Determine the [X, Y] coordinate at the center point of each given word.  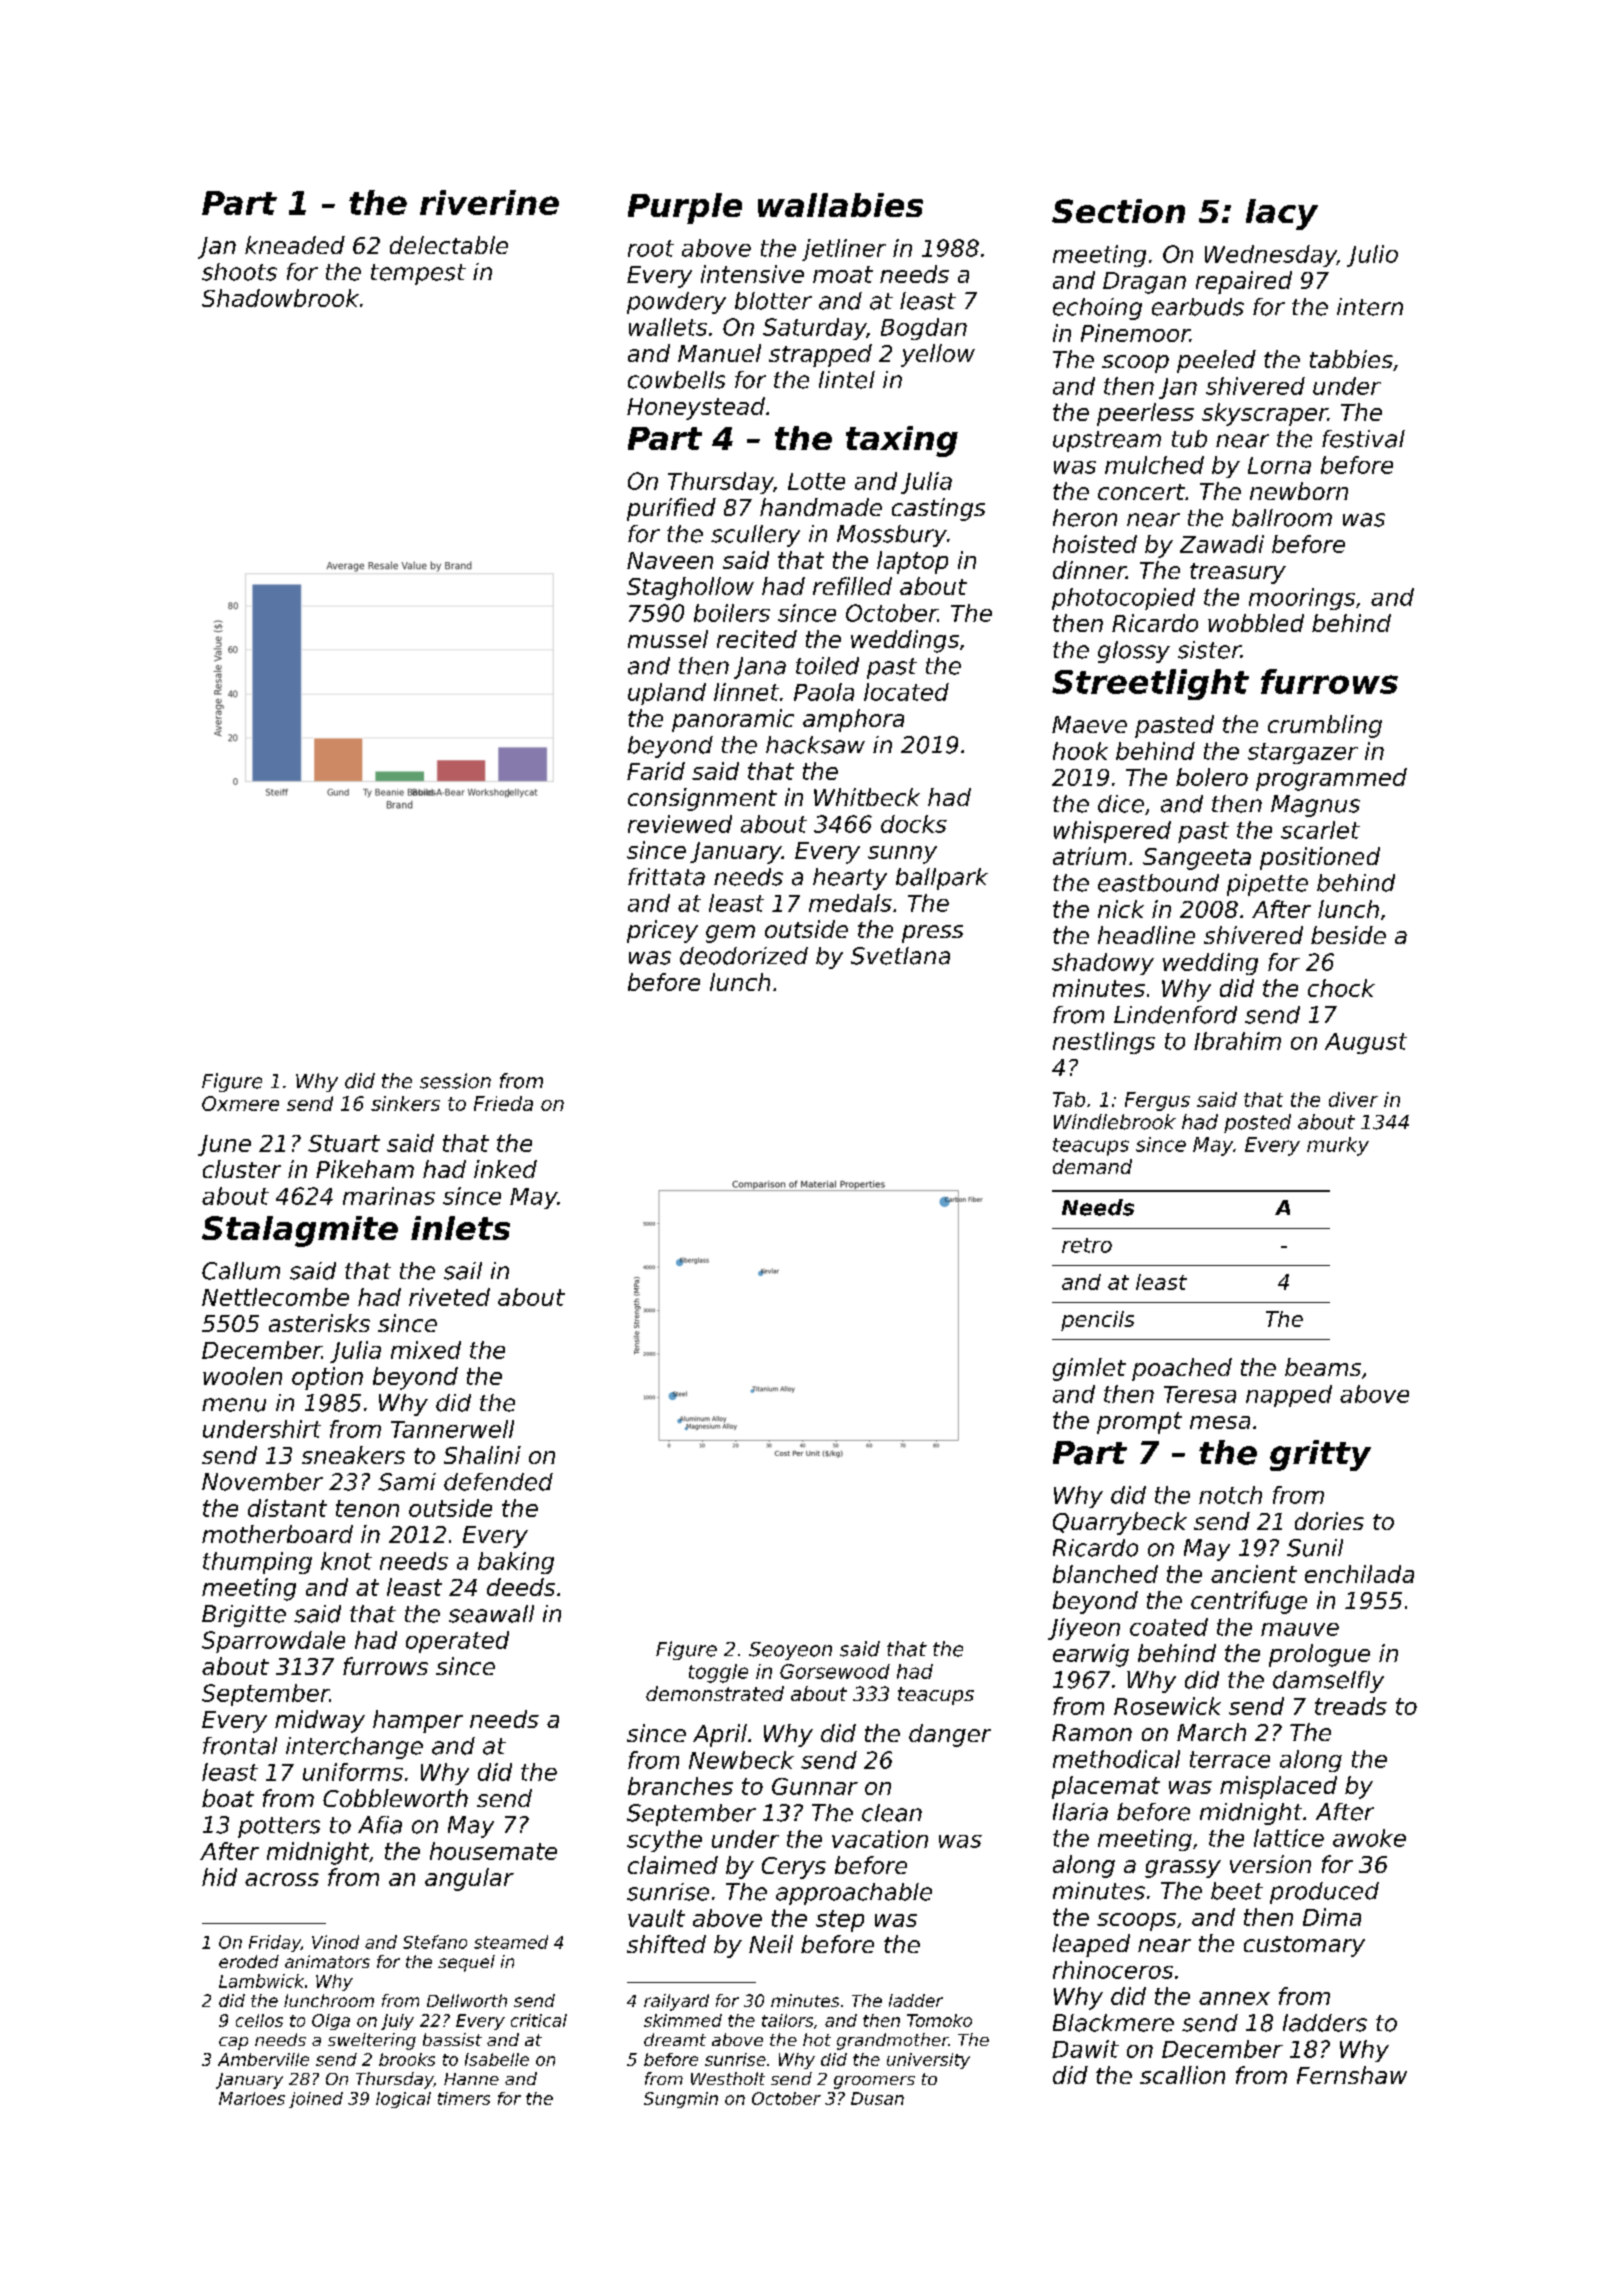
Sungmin [681, 2100]
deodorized [744, 956]
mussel [668, 639]
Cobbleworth [395, 1798]
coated [1169, 1627]
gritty [1320, 1455]
